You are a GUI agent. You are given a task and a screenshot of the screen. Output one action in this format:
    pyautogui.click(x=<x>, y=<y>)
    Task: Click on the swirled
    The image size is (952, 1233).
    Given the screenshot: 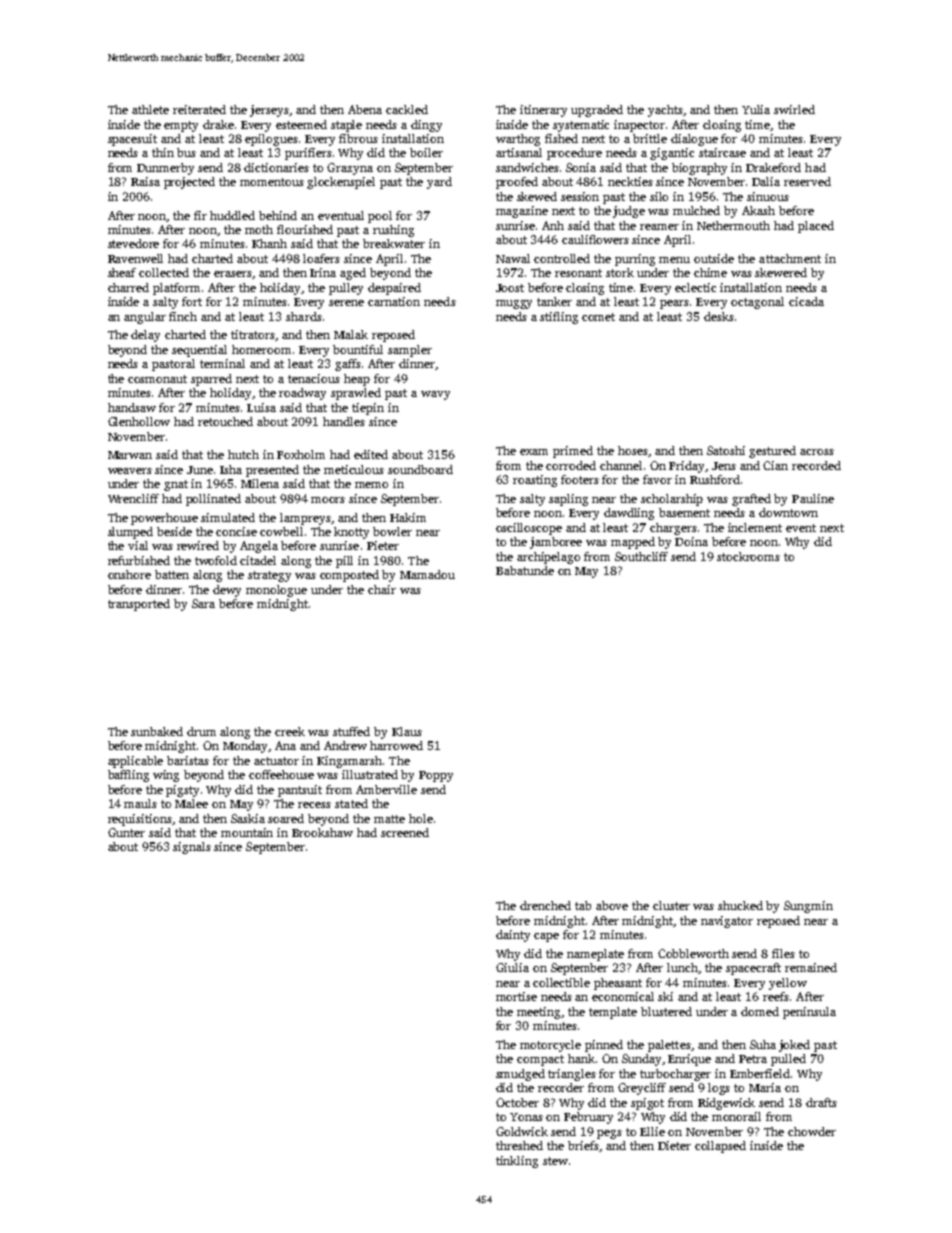 What is the action you would take?
    pyautogui.click(x=794, y=109)
